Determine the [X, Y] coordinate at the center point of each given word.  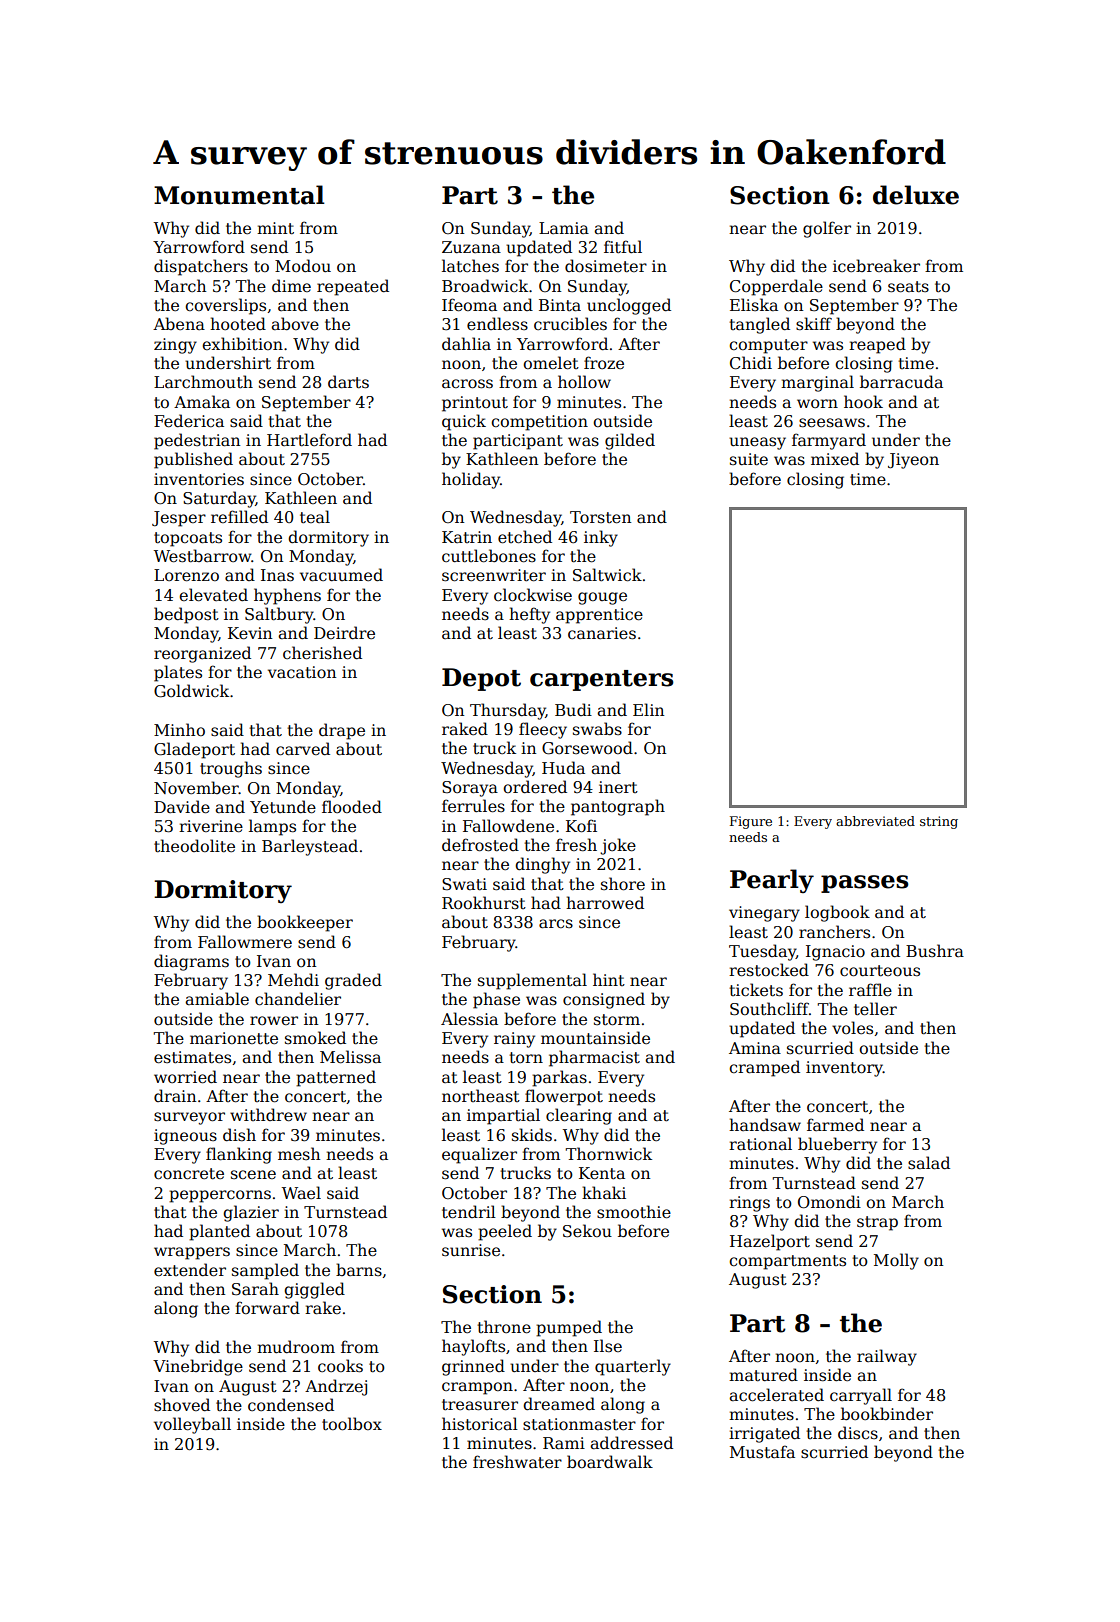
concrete [189, 1174]
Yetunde [283, 807]
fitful [623, 247]
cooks [340, 1366]
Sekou [587, 1231]
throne [504, 1327]
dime [291, 285]
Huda [563, 767]
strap [877, 1223]
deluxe [916, 195]
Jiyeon [913, 461]
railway [887, 1357]
